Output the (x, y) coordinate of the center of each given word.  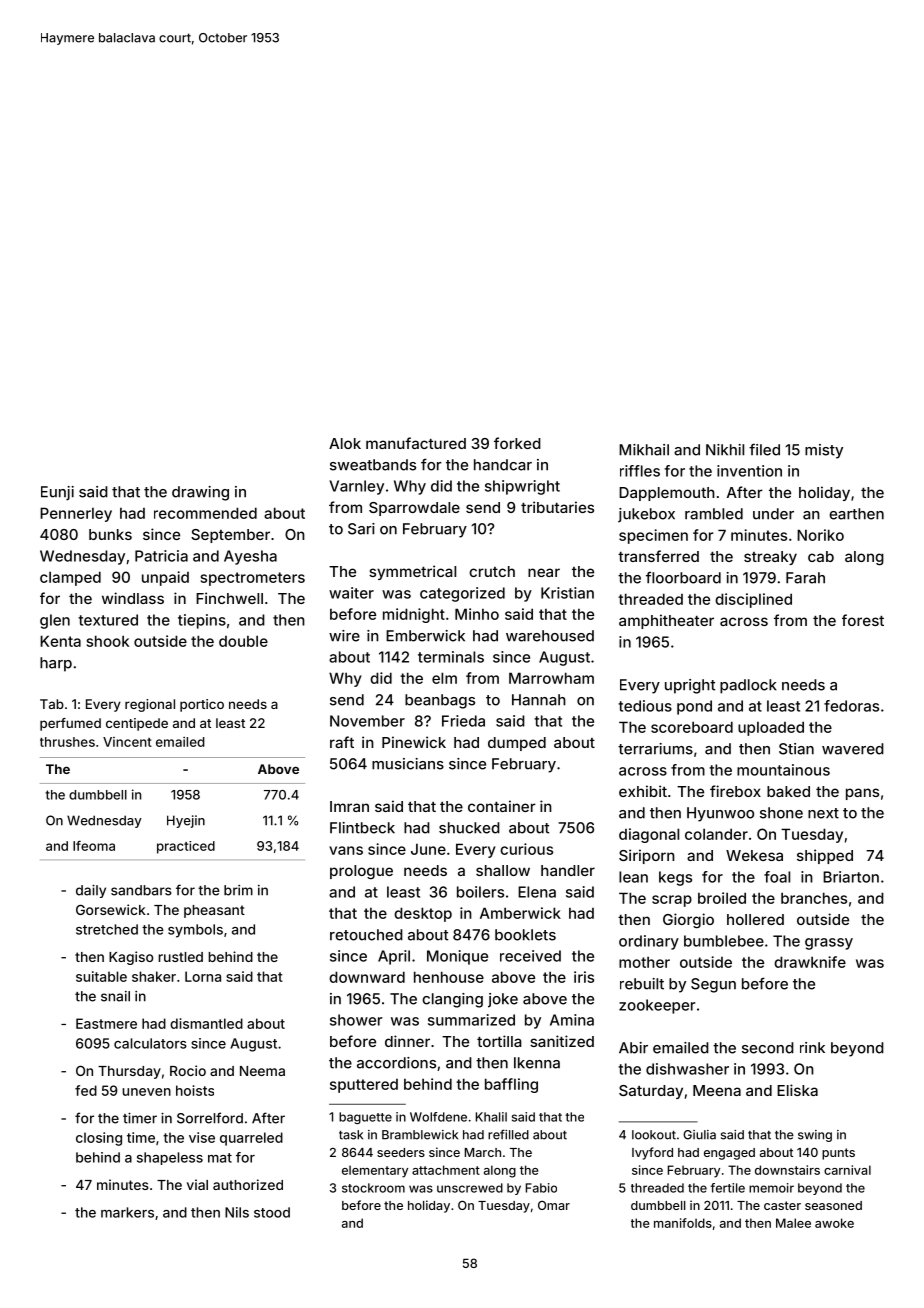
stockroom (373, 1188)
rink (812, 1047)
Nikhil (725, 450)
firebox (735, 791)
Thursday (129, 1072)
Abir (633, 1048)
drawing (200, 493)
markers (127, 1212)
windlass (133, 598)
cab (821, 556)
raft (342, 742)
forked (517, 443)
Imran (349, 806)
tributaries (557, 507)
